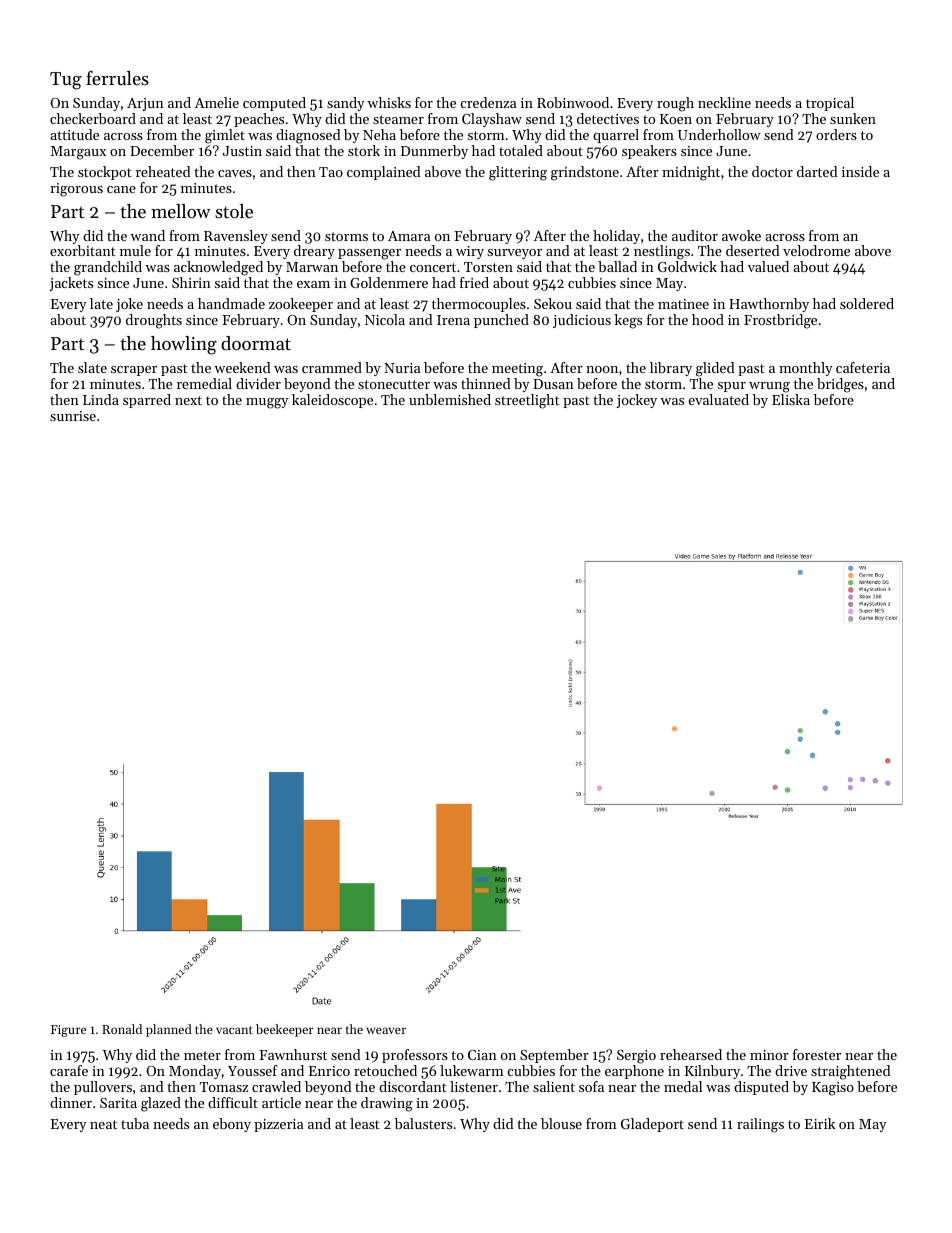 Image resolution: width=952 pixels, height=1233 pixels. I want to click on neckline, so click(724, 102).
